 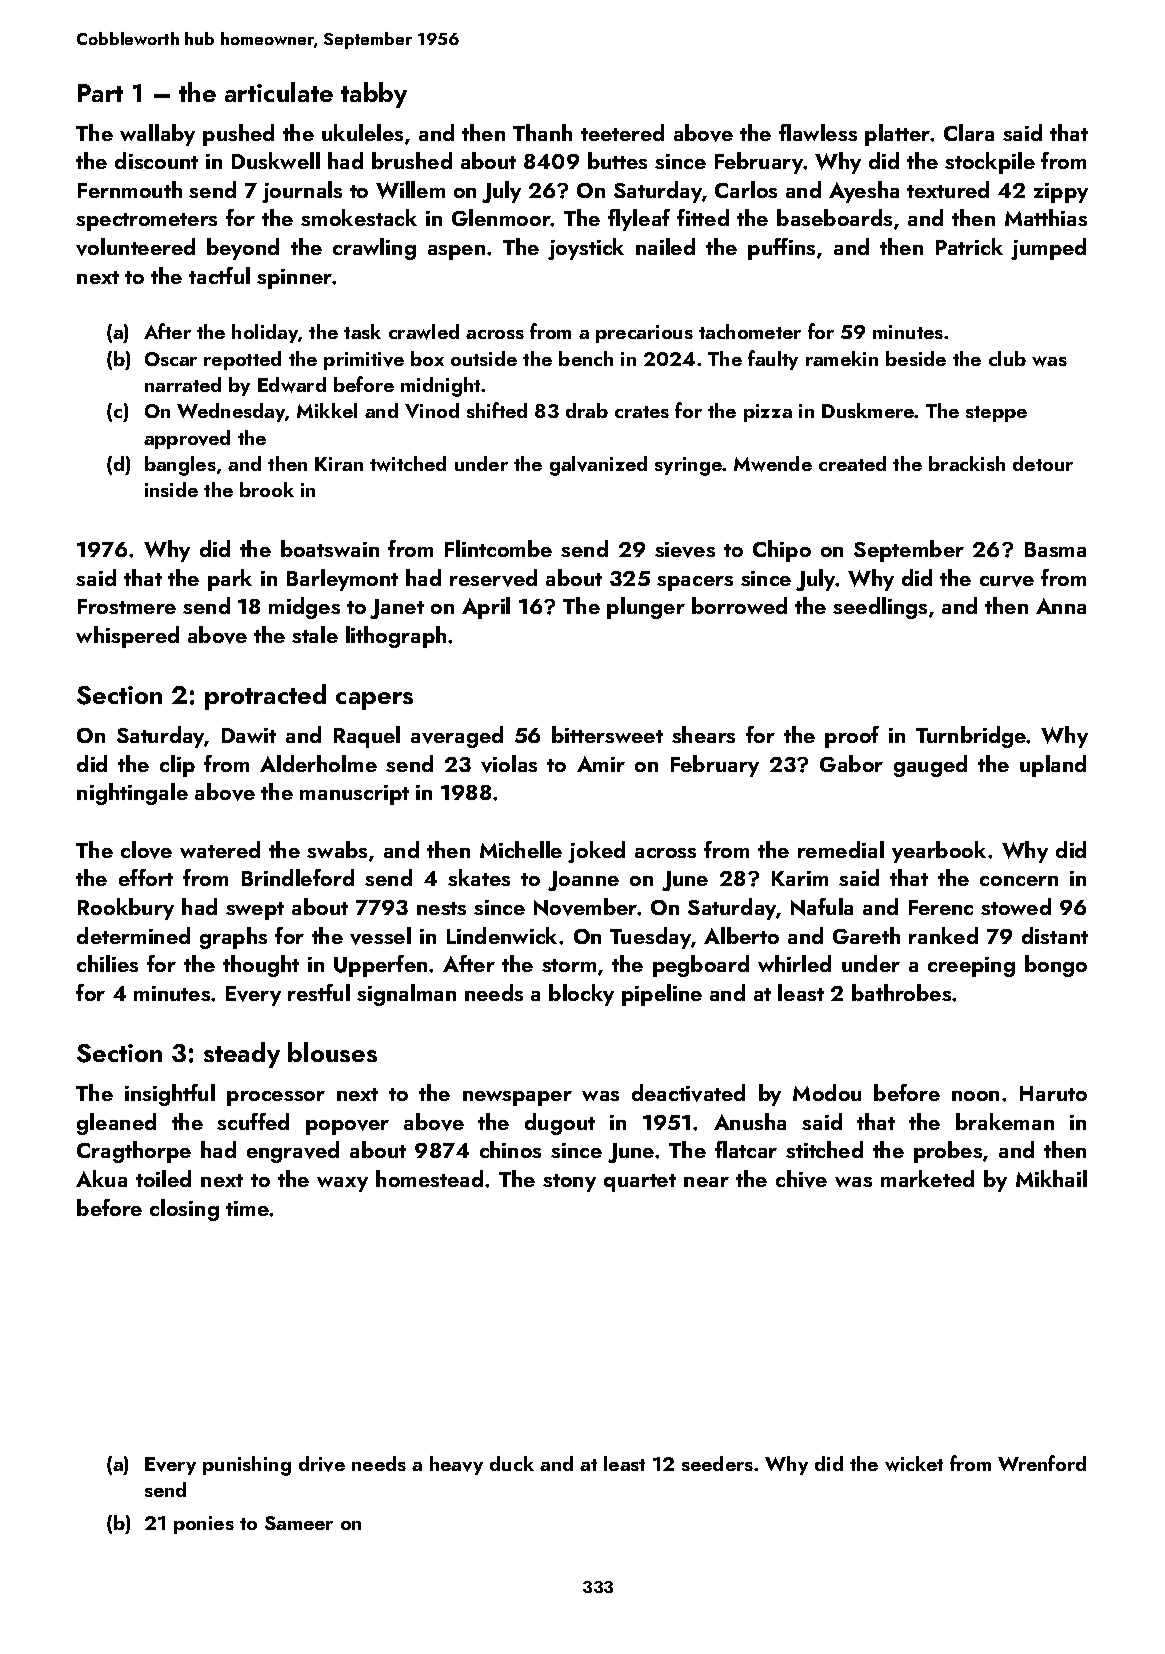 I want to click on Edward, so click(x=292, y=385).
